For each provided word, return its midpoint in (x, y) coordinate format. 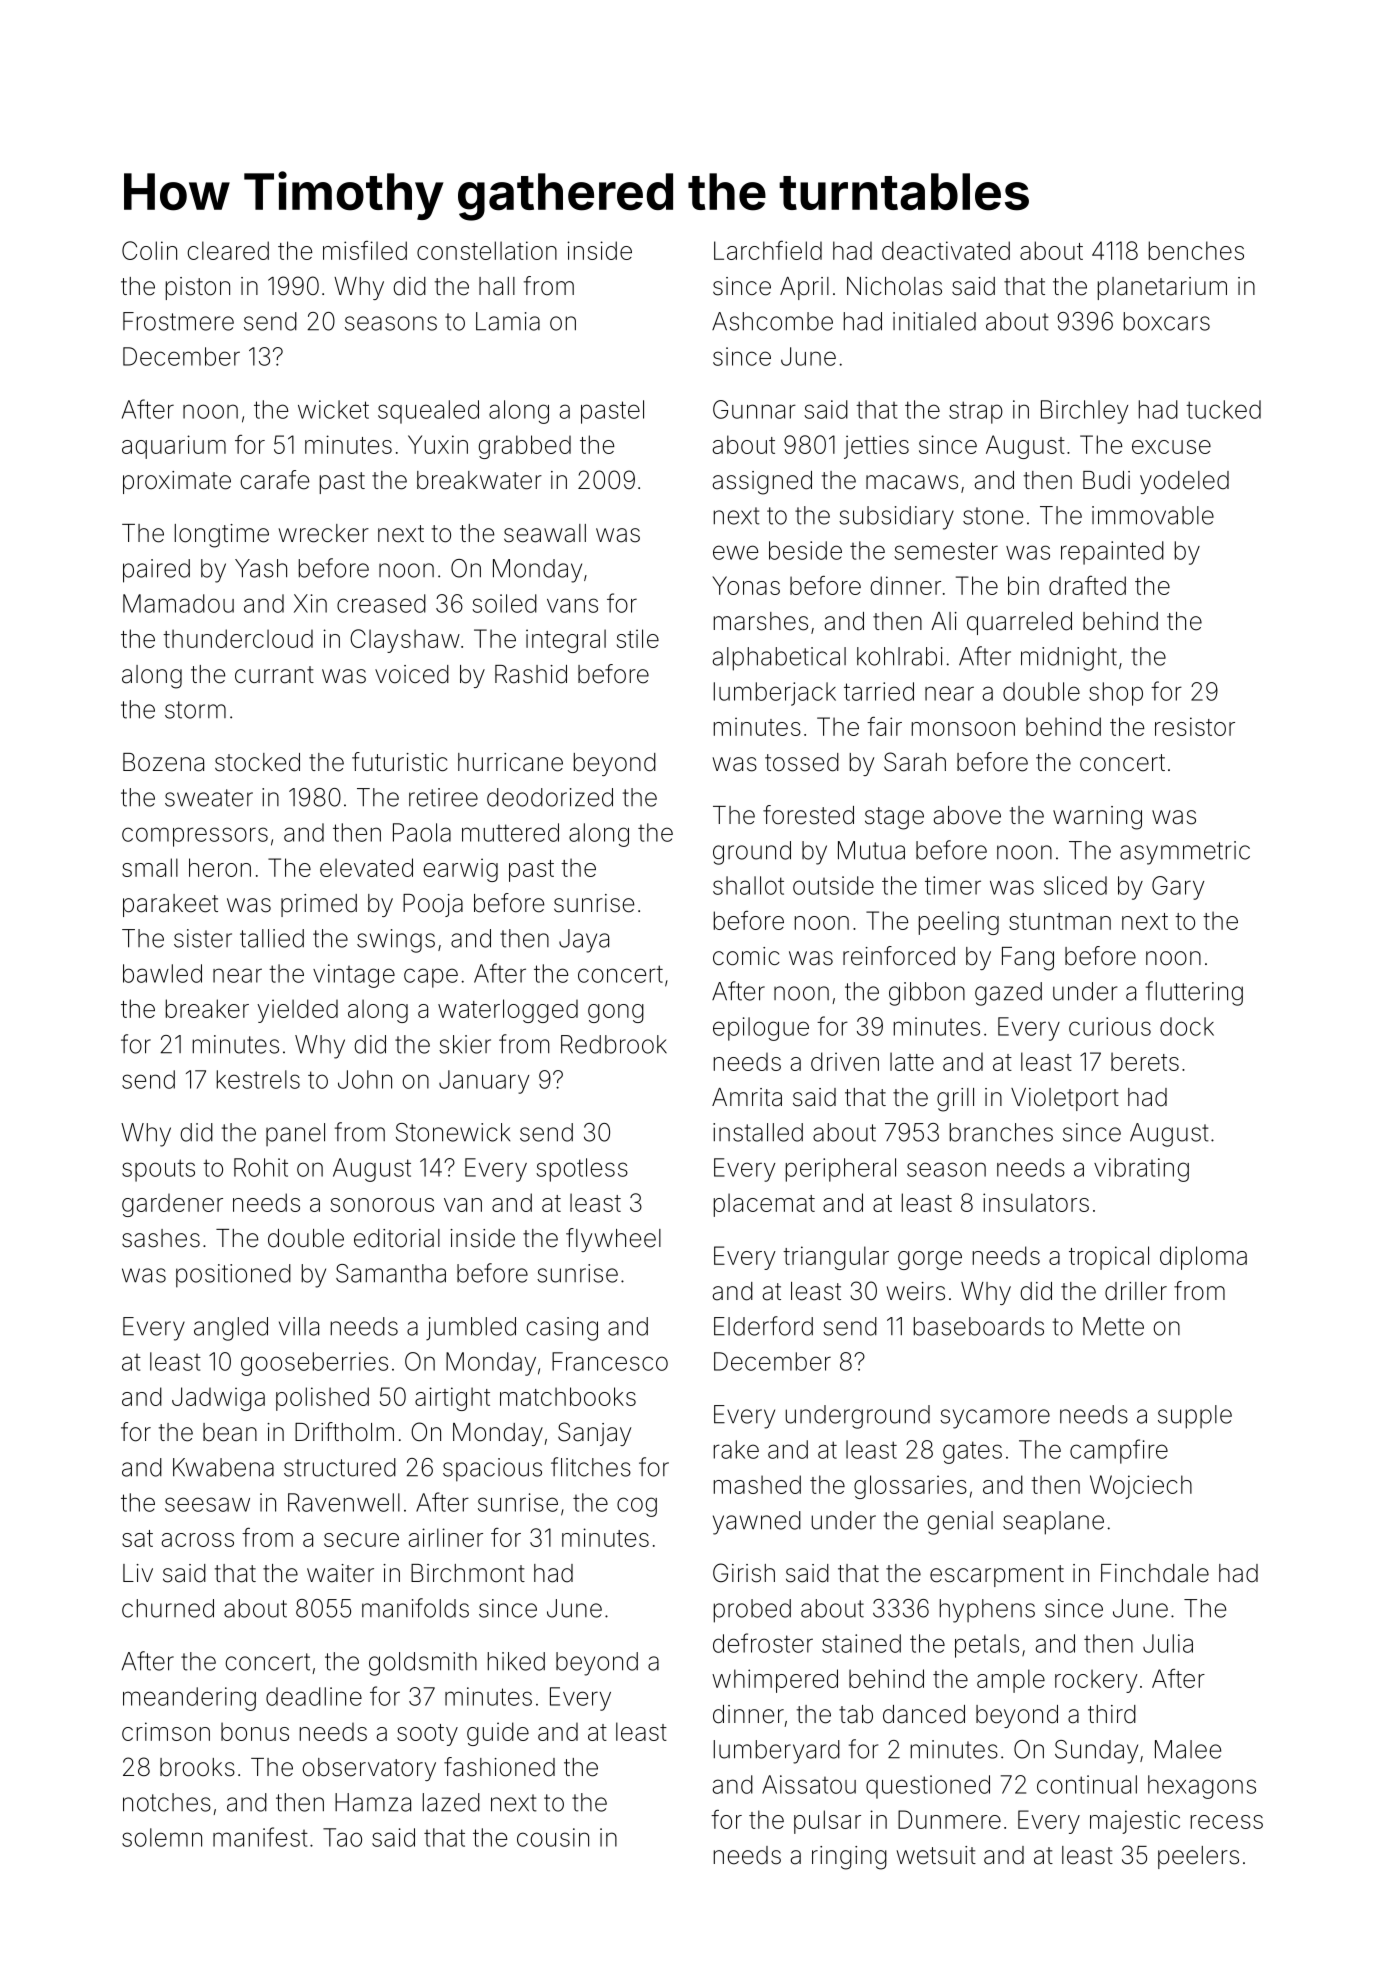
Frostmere (178, 321)
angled (231, 1329)
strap (976, 412)
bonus (255, 1731)
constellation (487, 250)
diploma (1203, 1258)
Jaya (584, 941)
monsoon (963, 729)
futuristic (400, 762)
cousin (553, 1837)
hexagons (1202, 1787)
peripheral (841, 1170)
